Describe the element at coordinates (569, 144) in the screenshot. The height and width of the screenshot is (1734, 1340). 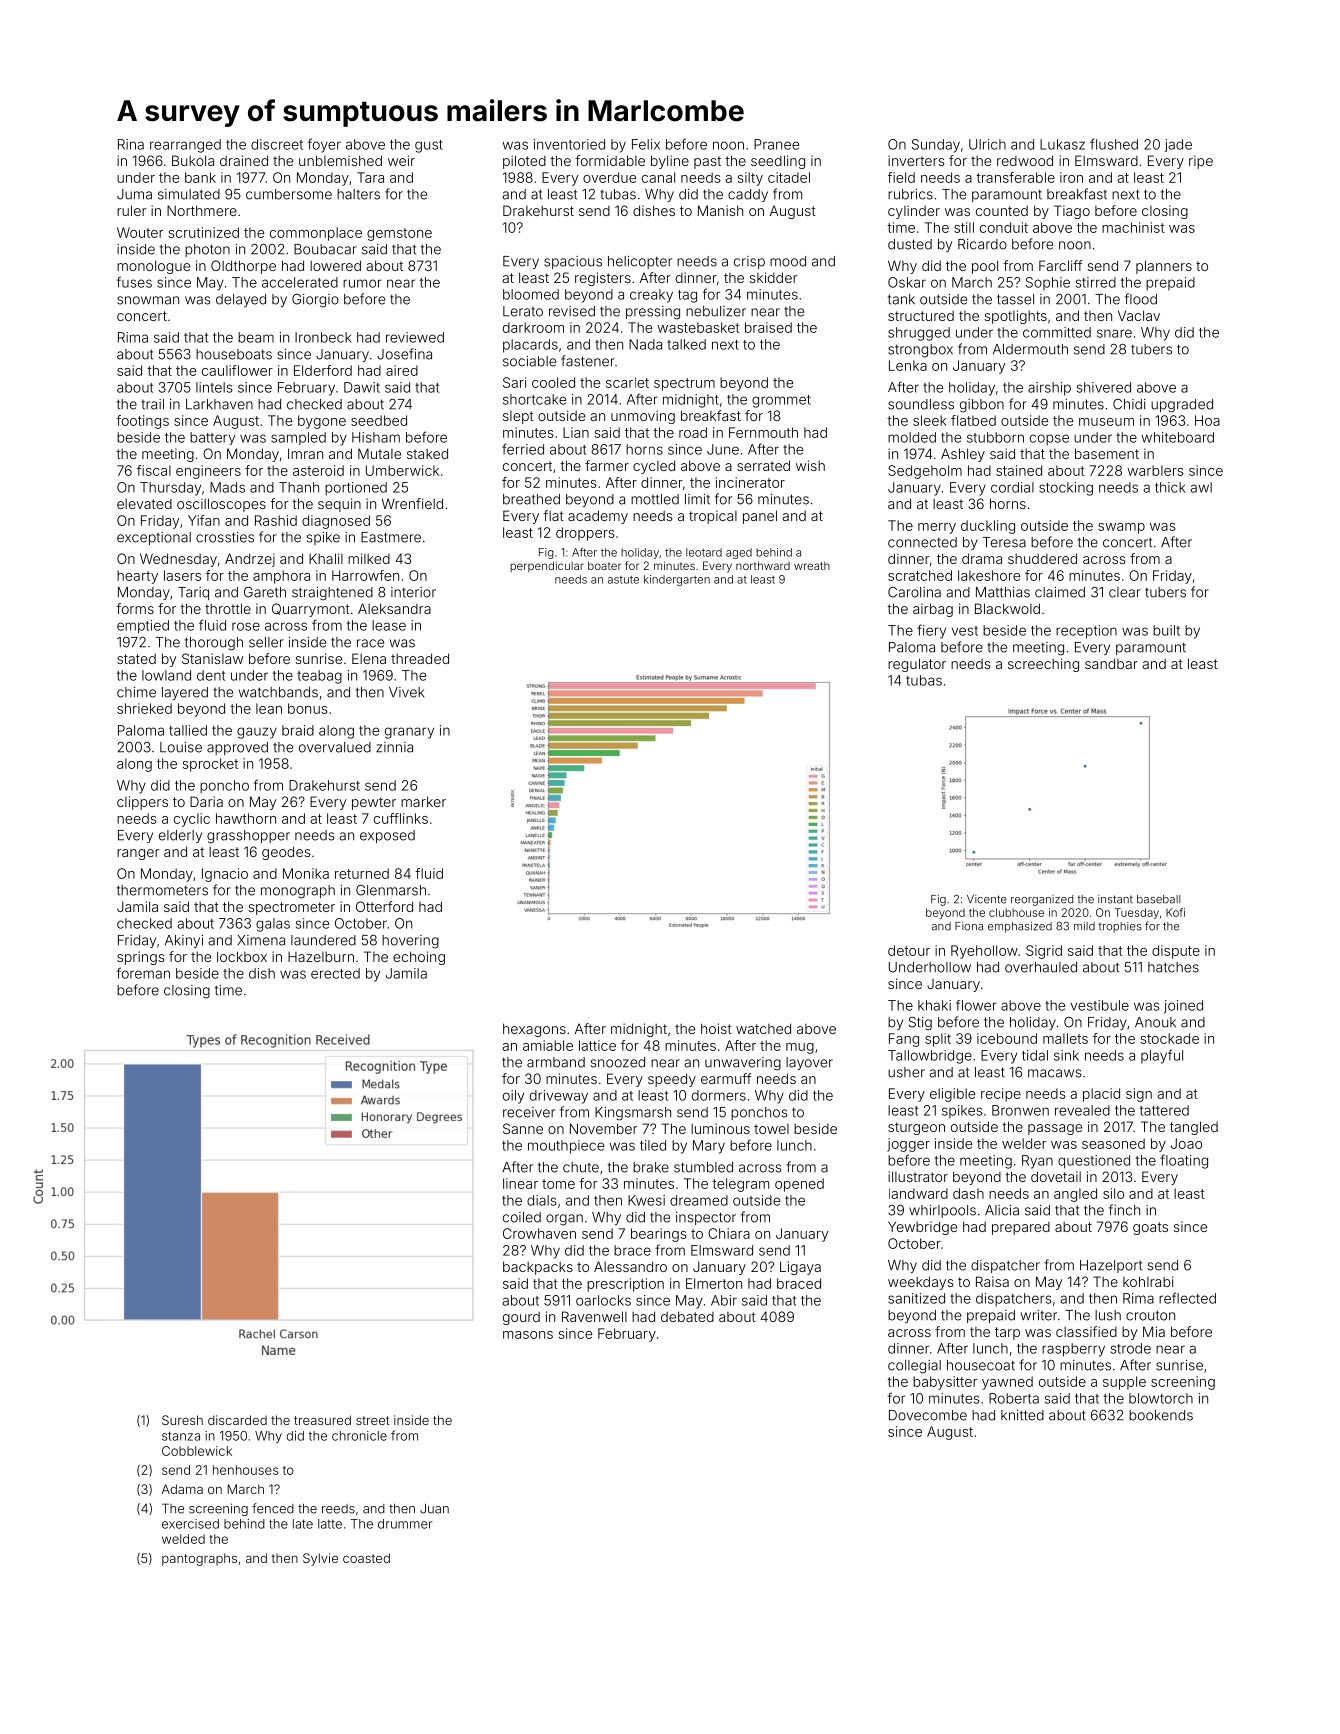
I see `inventoried` at that location.
